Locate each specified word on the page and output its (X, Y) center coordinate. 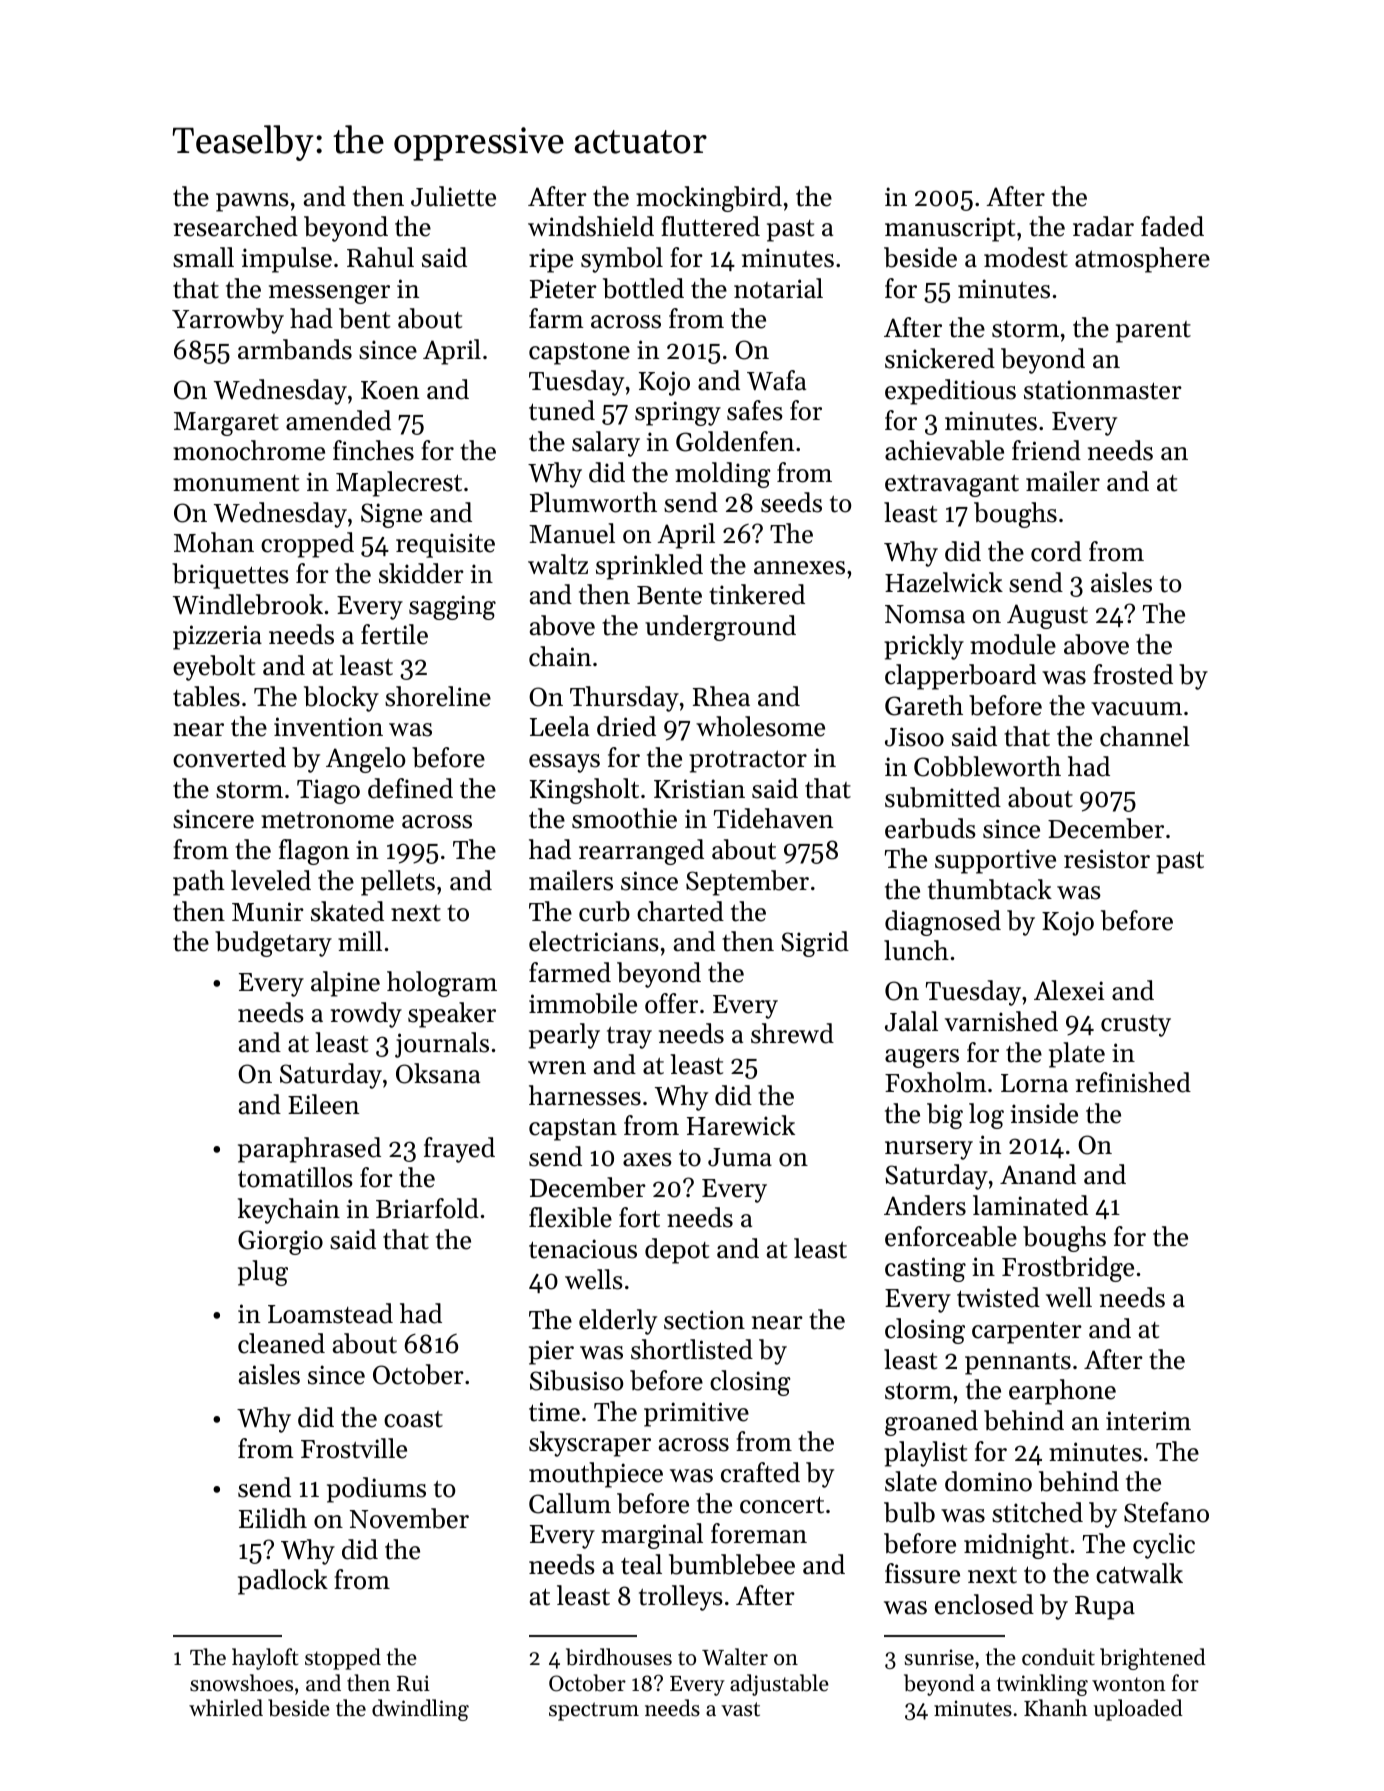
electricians (594, 941)
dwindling (420, 1710)
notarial (778, 288)
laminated (1030, 1205)
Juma (740, 1157)
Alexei (1069, 990)
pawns (252, 202)
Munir (268, 912)
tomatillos (295, 1177)
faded (1172, 226)
